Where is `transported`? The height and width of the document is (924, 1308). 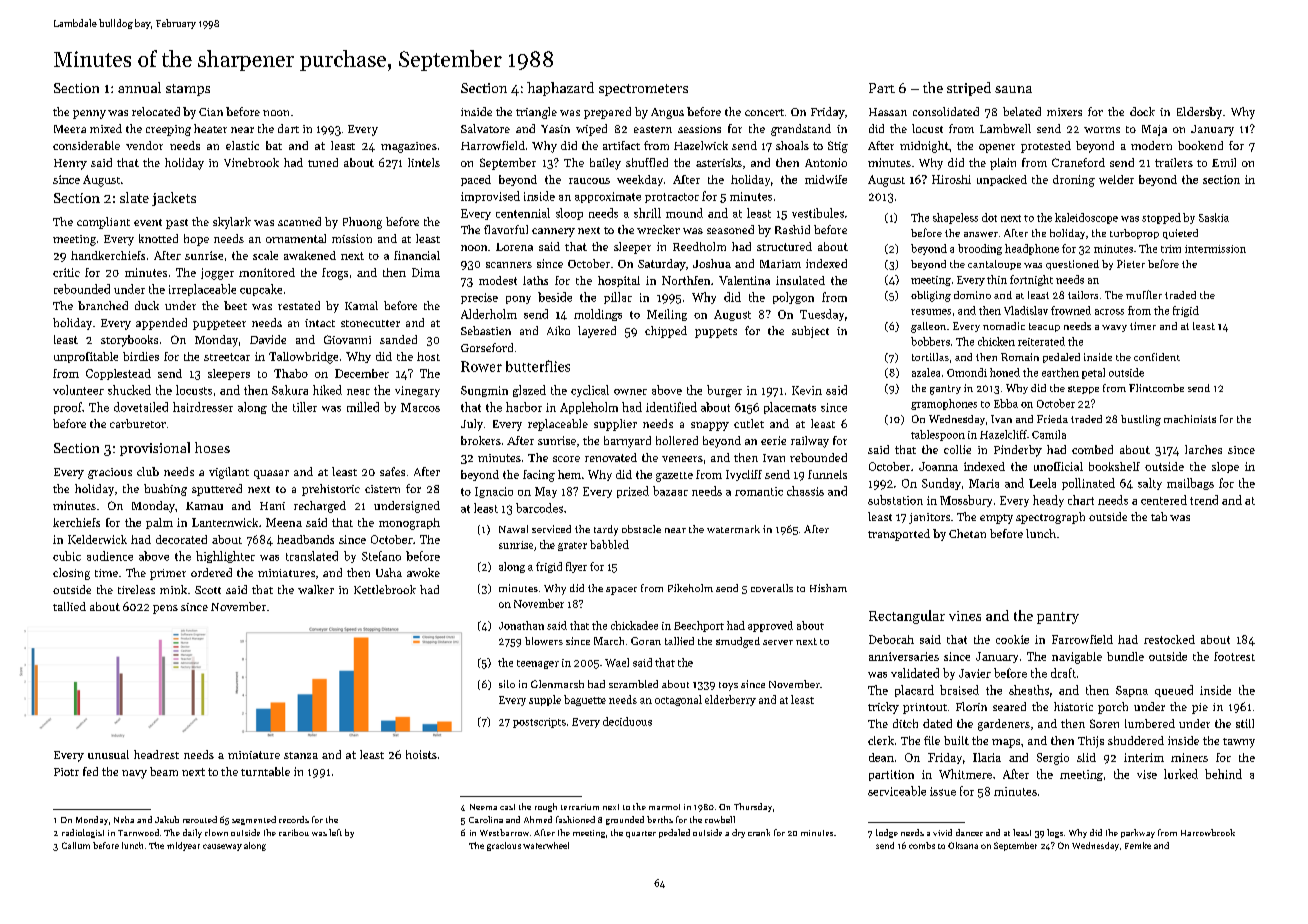 transported is located at coordinates (899, 535).
